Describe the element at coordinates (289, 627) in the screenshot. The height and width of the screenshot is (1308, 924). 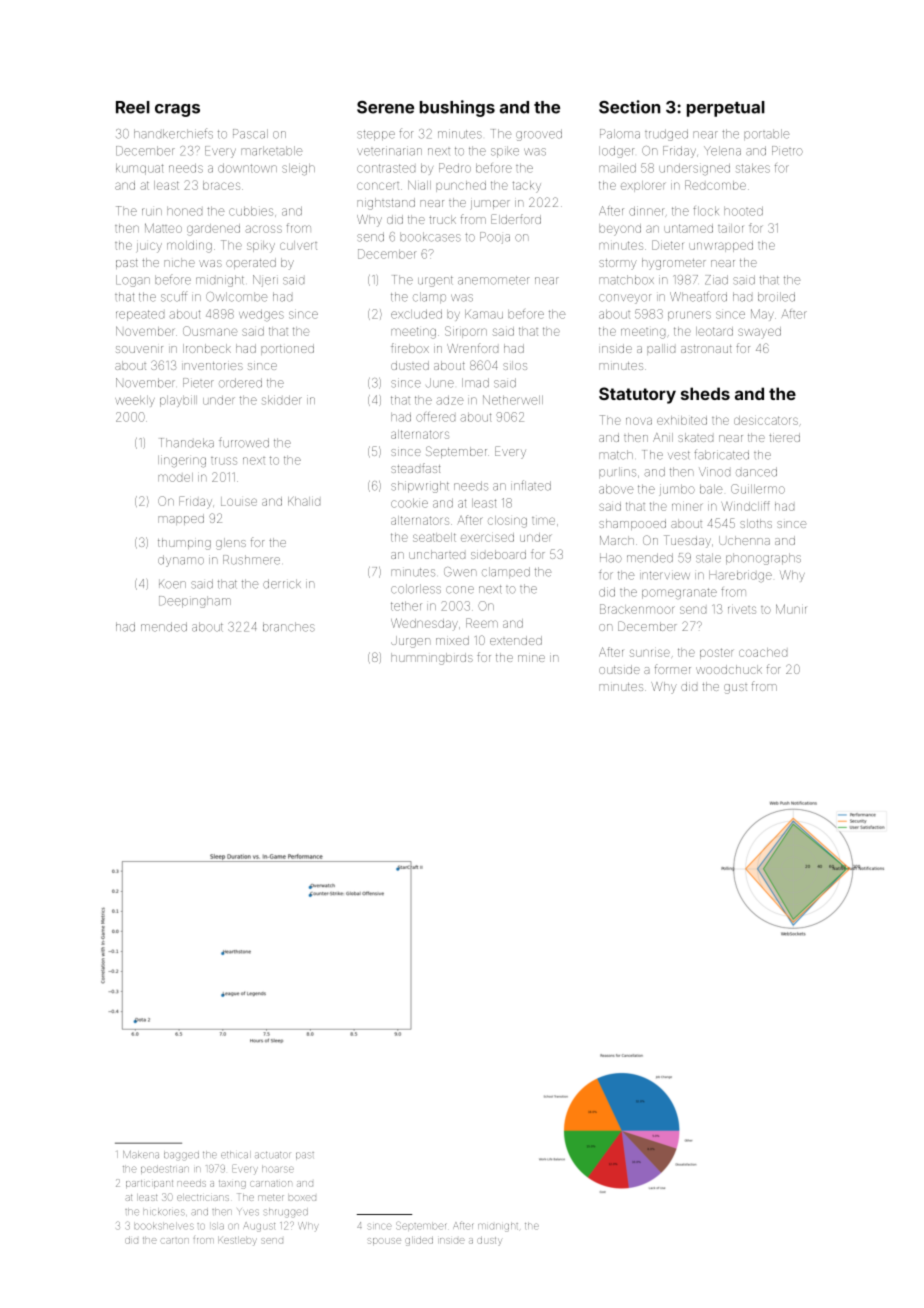
I see `branches` at that location.
